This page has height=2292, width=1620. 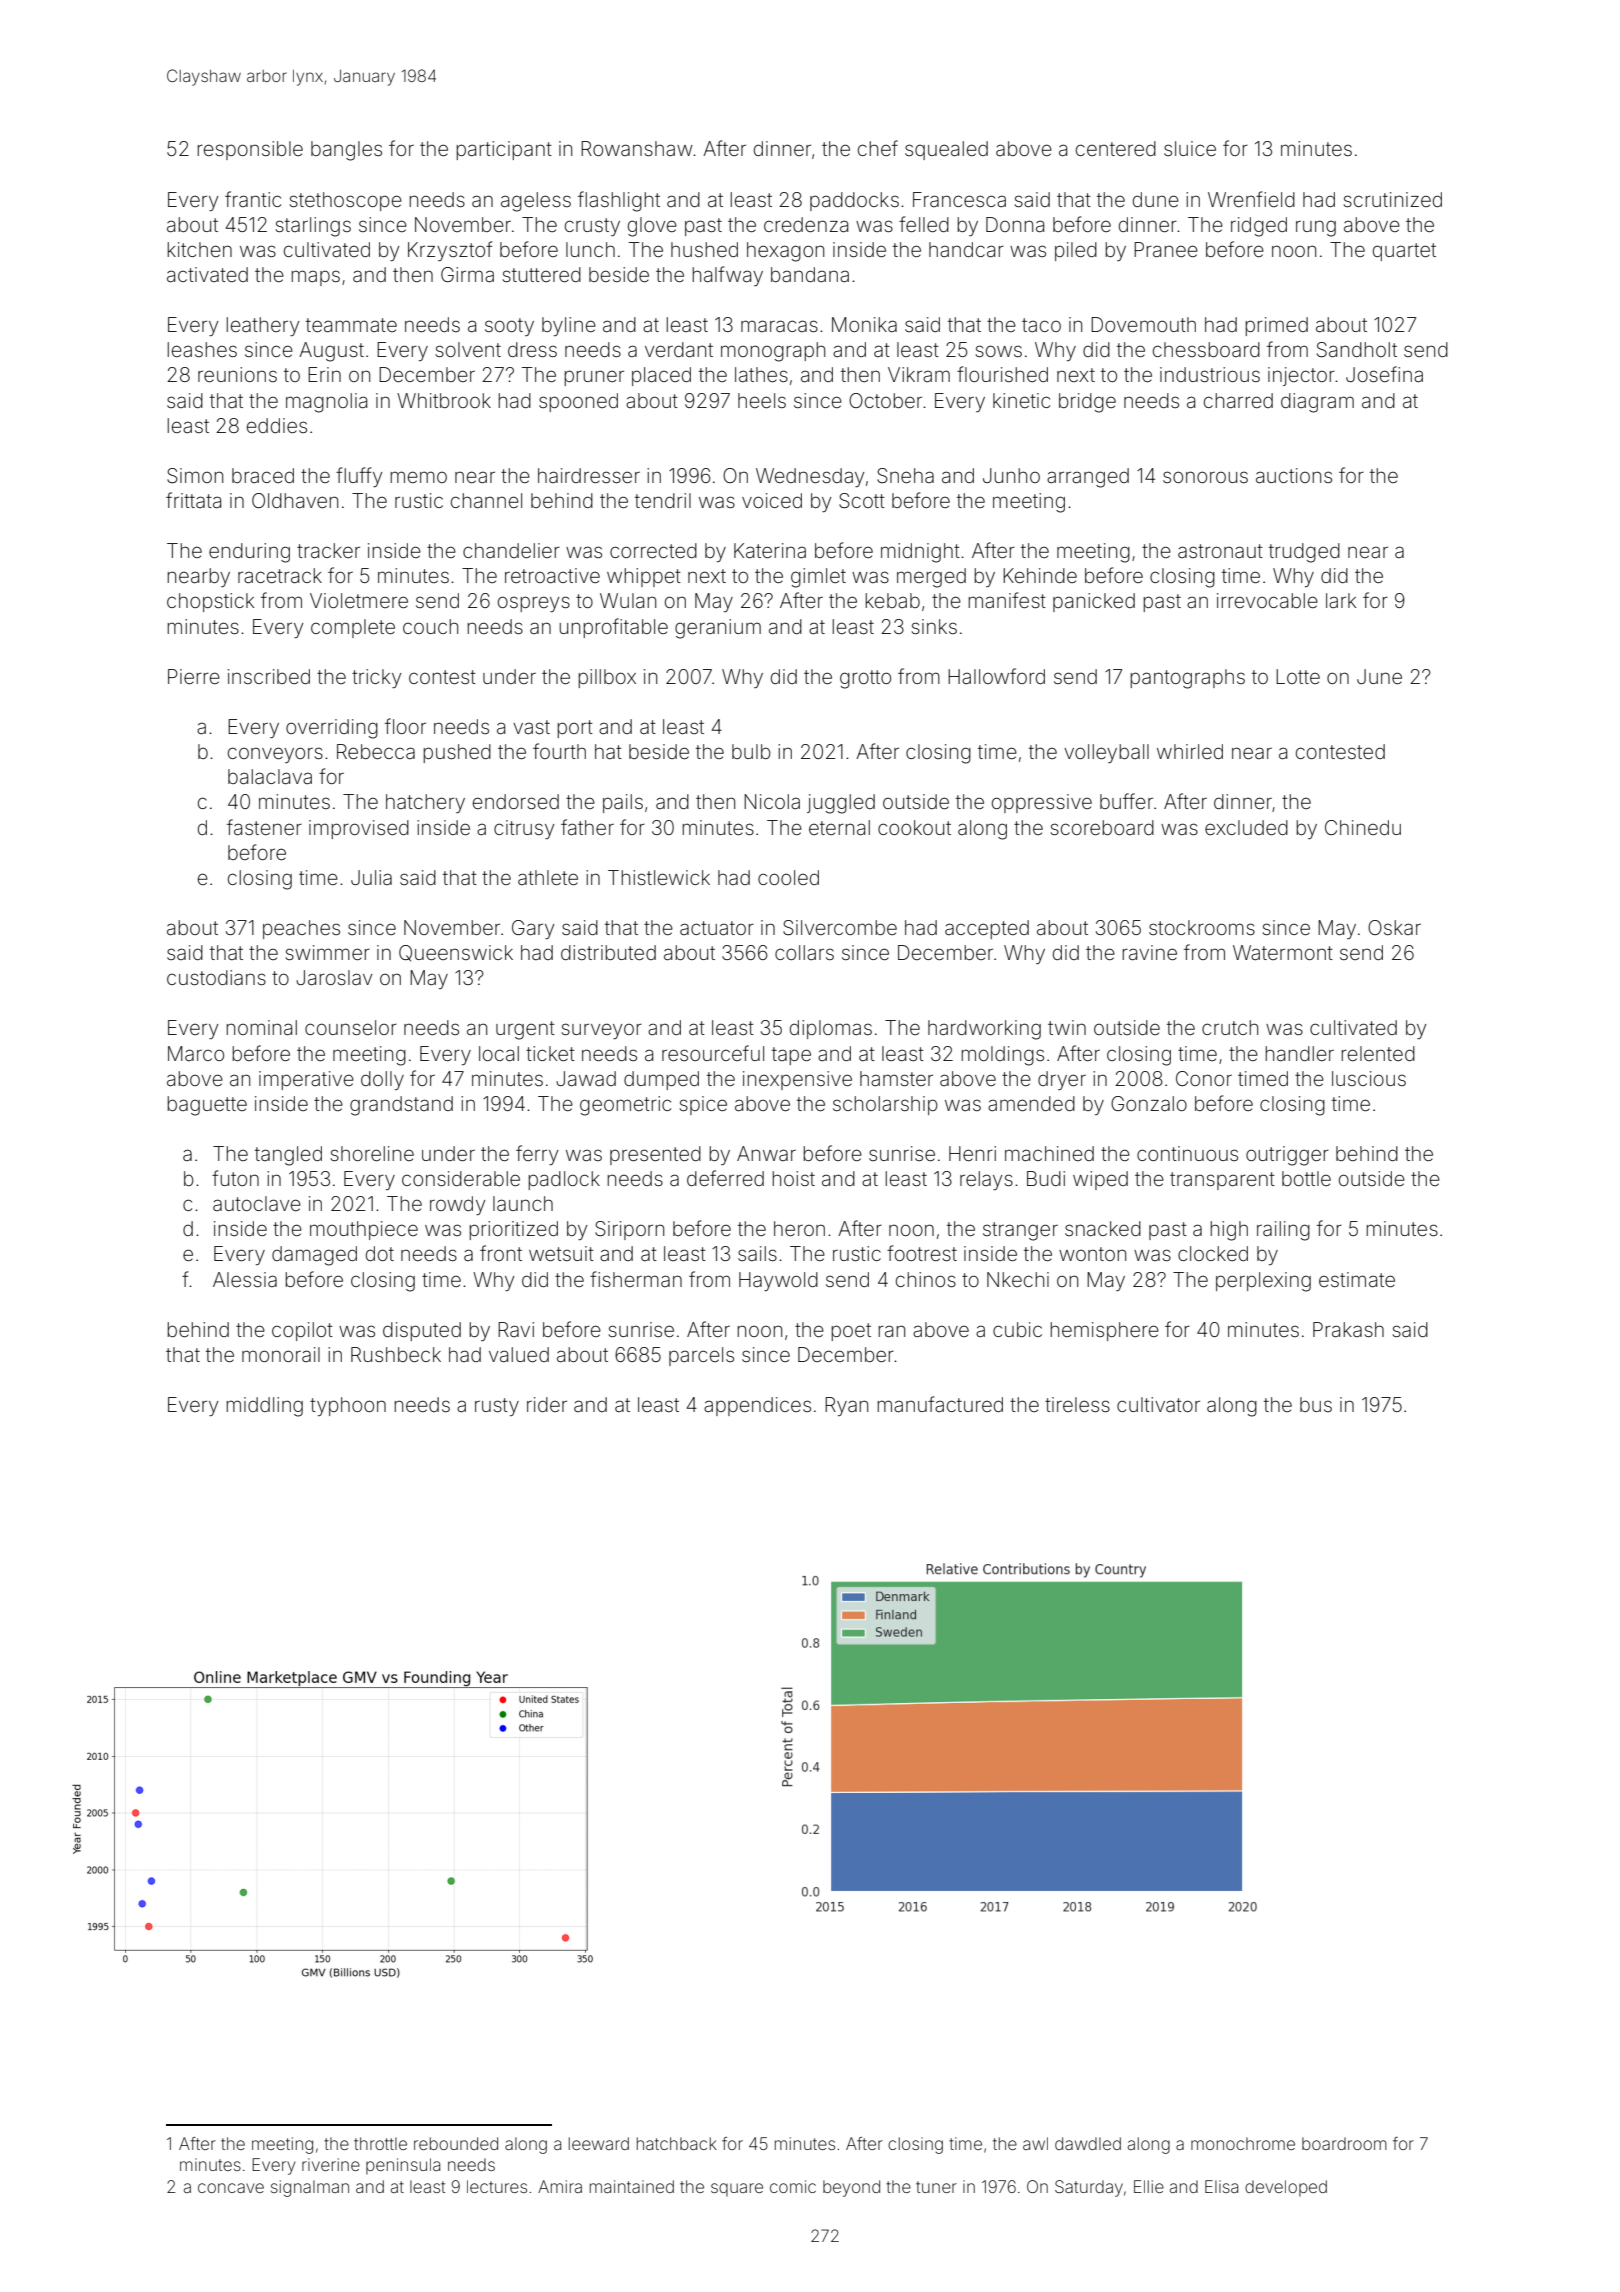 I want to click on Conor, so click(x=1204, y=1078).
